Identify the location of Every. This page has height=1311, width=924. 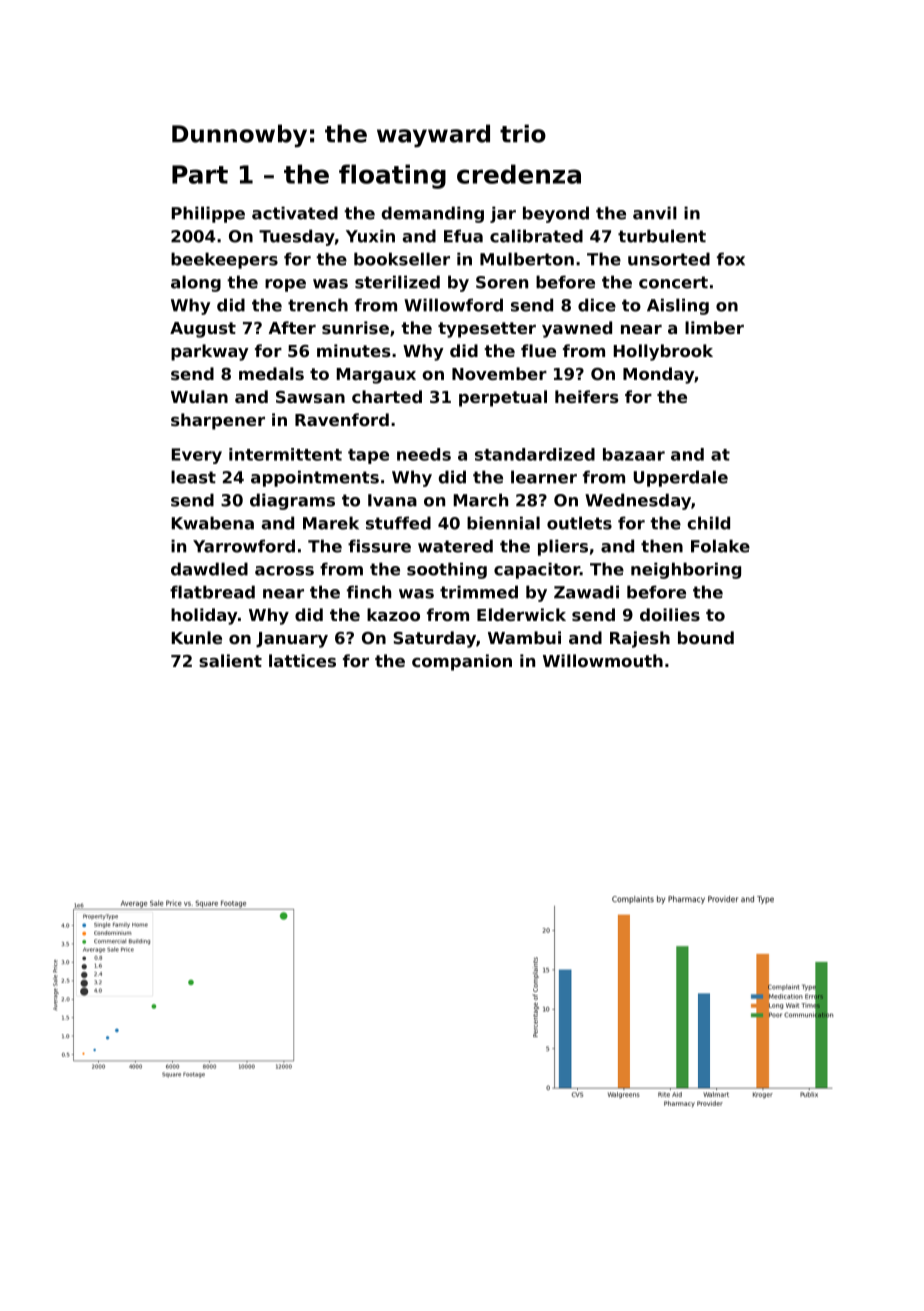
(197, 456).
